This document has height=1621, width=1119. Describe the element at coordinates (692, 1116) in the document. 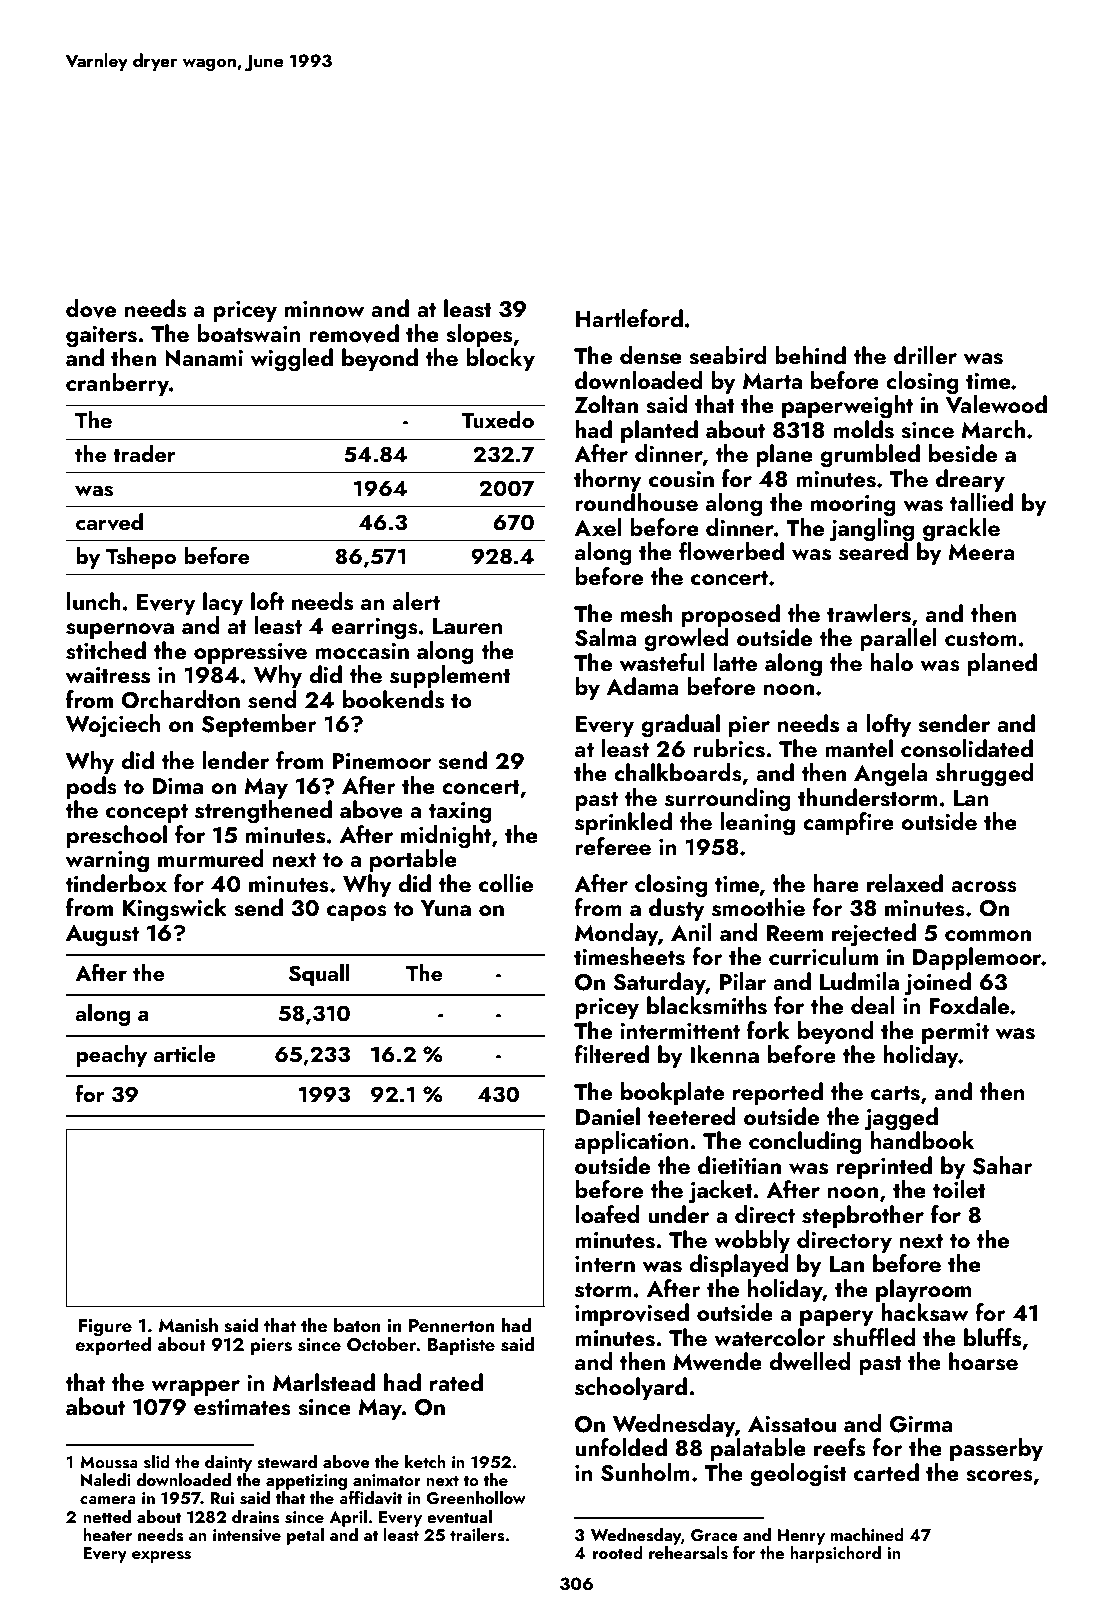

I see `teetered` at that location.
